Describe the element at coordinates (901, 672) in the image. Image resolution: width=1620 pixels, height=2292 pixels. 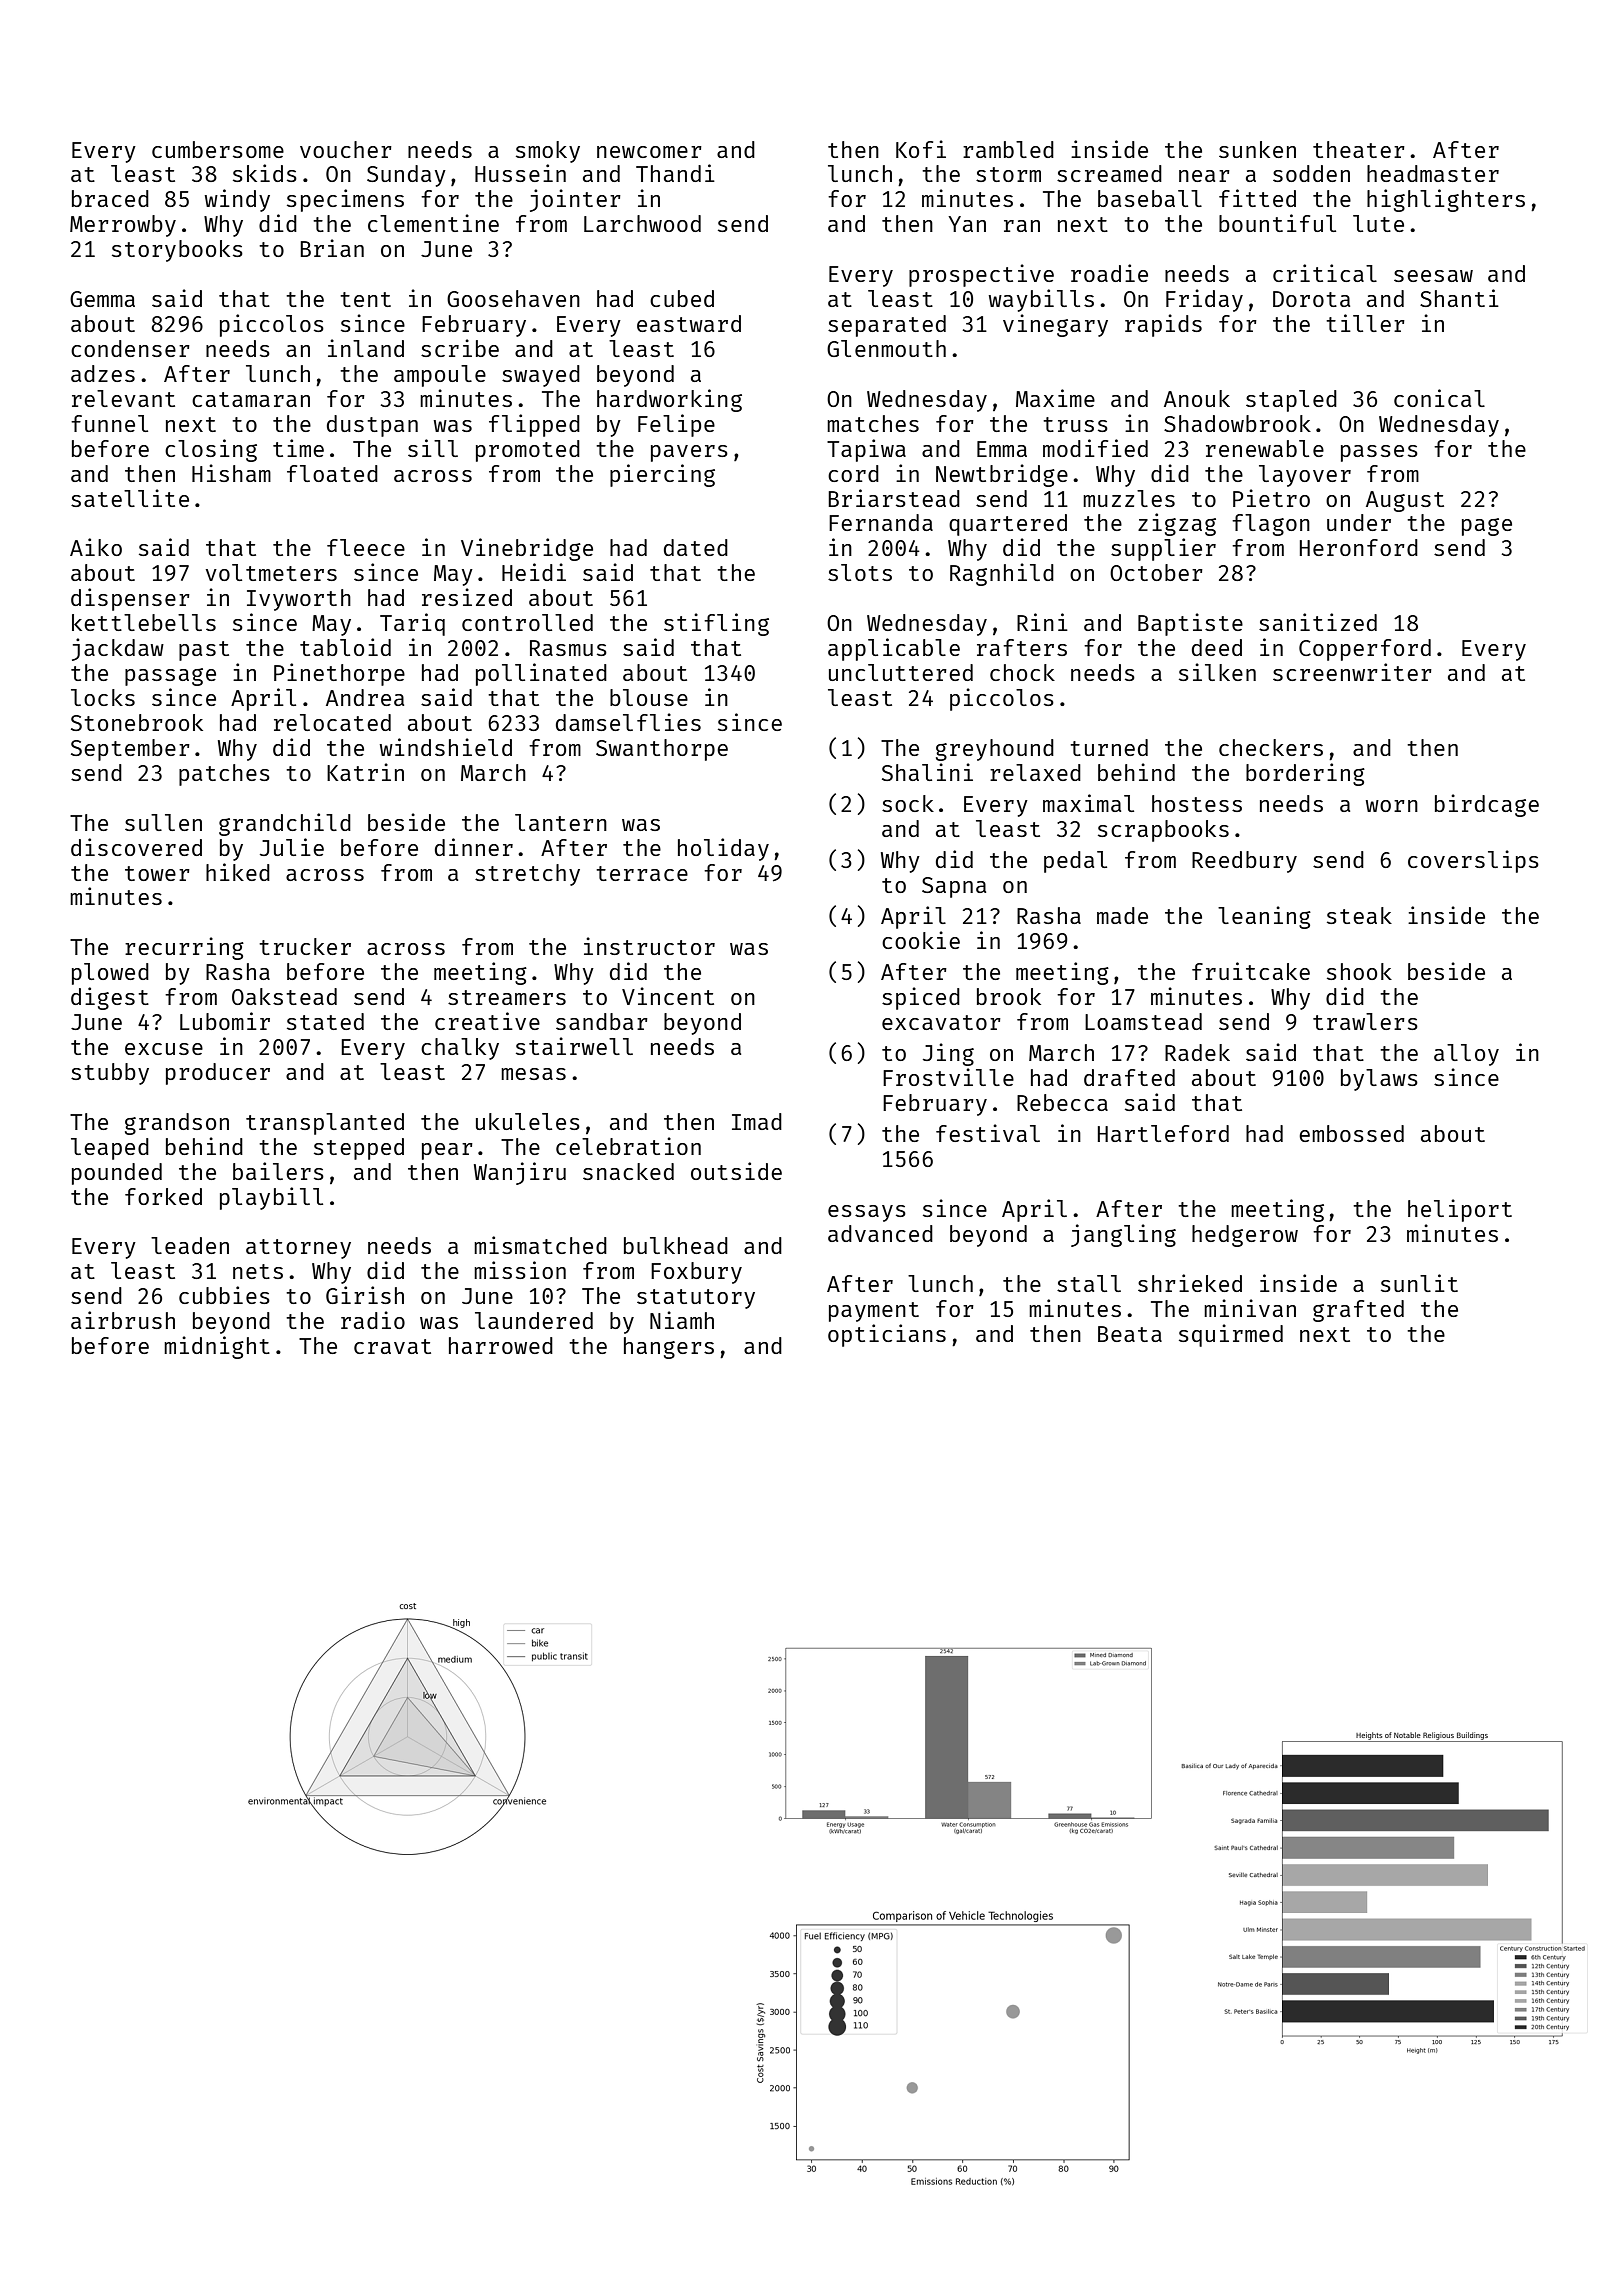
I see `uncluttered` at that location.
